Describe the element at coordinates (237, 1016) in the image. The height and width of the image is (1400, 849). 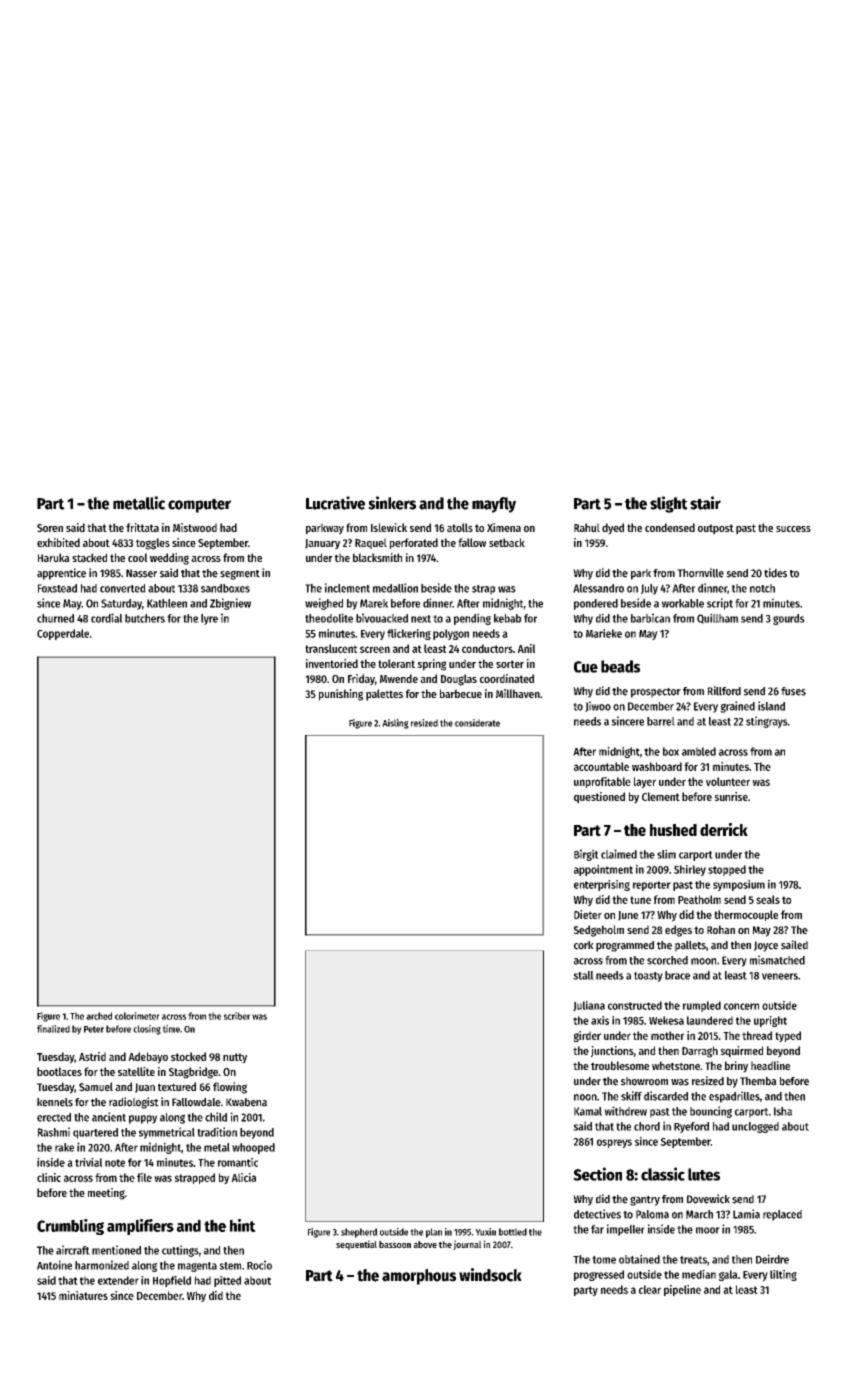
I see `scriber` at that location.
